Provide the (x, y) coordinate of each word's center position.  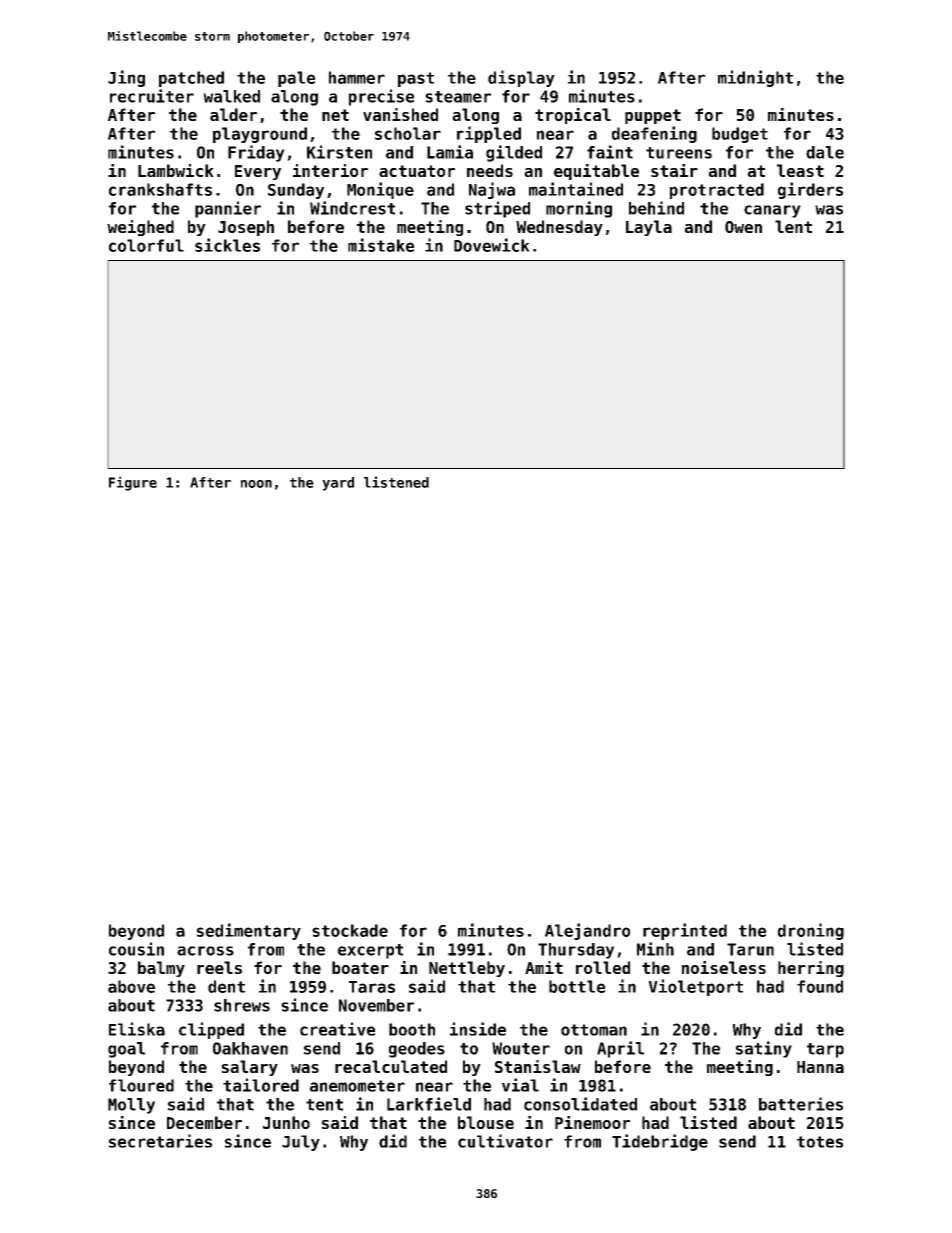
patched (191, 79)
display (521, 78)
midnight (755, 78)
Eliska (137, 1029)
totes (820, 1142)
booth (412, 1029)
